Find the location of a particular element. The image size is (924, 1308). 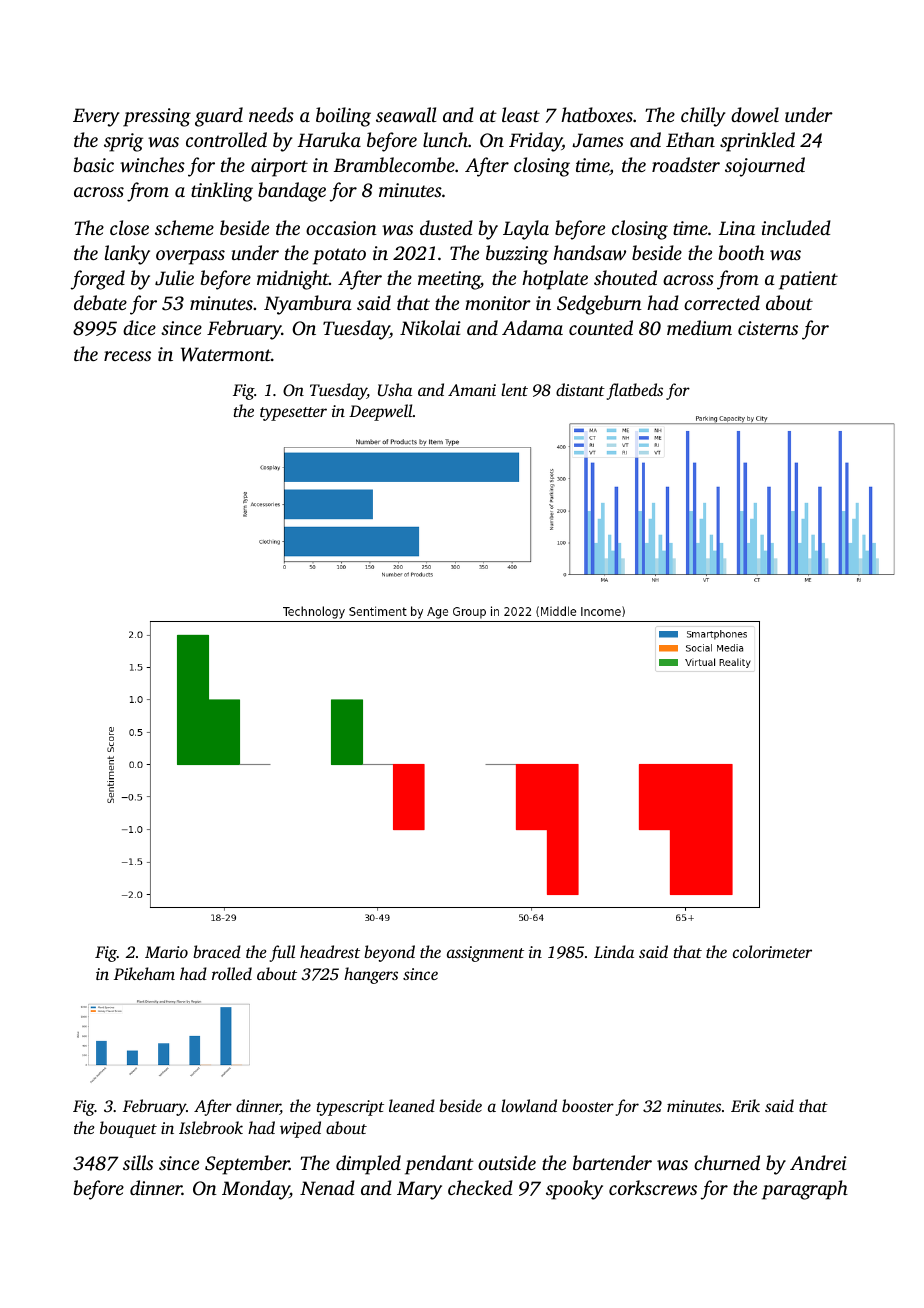

cisterns is located at coordinates (768, 328).
